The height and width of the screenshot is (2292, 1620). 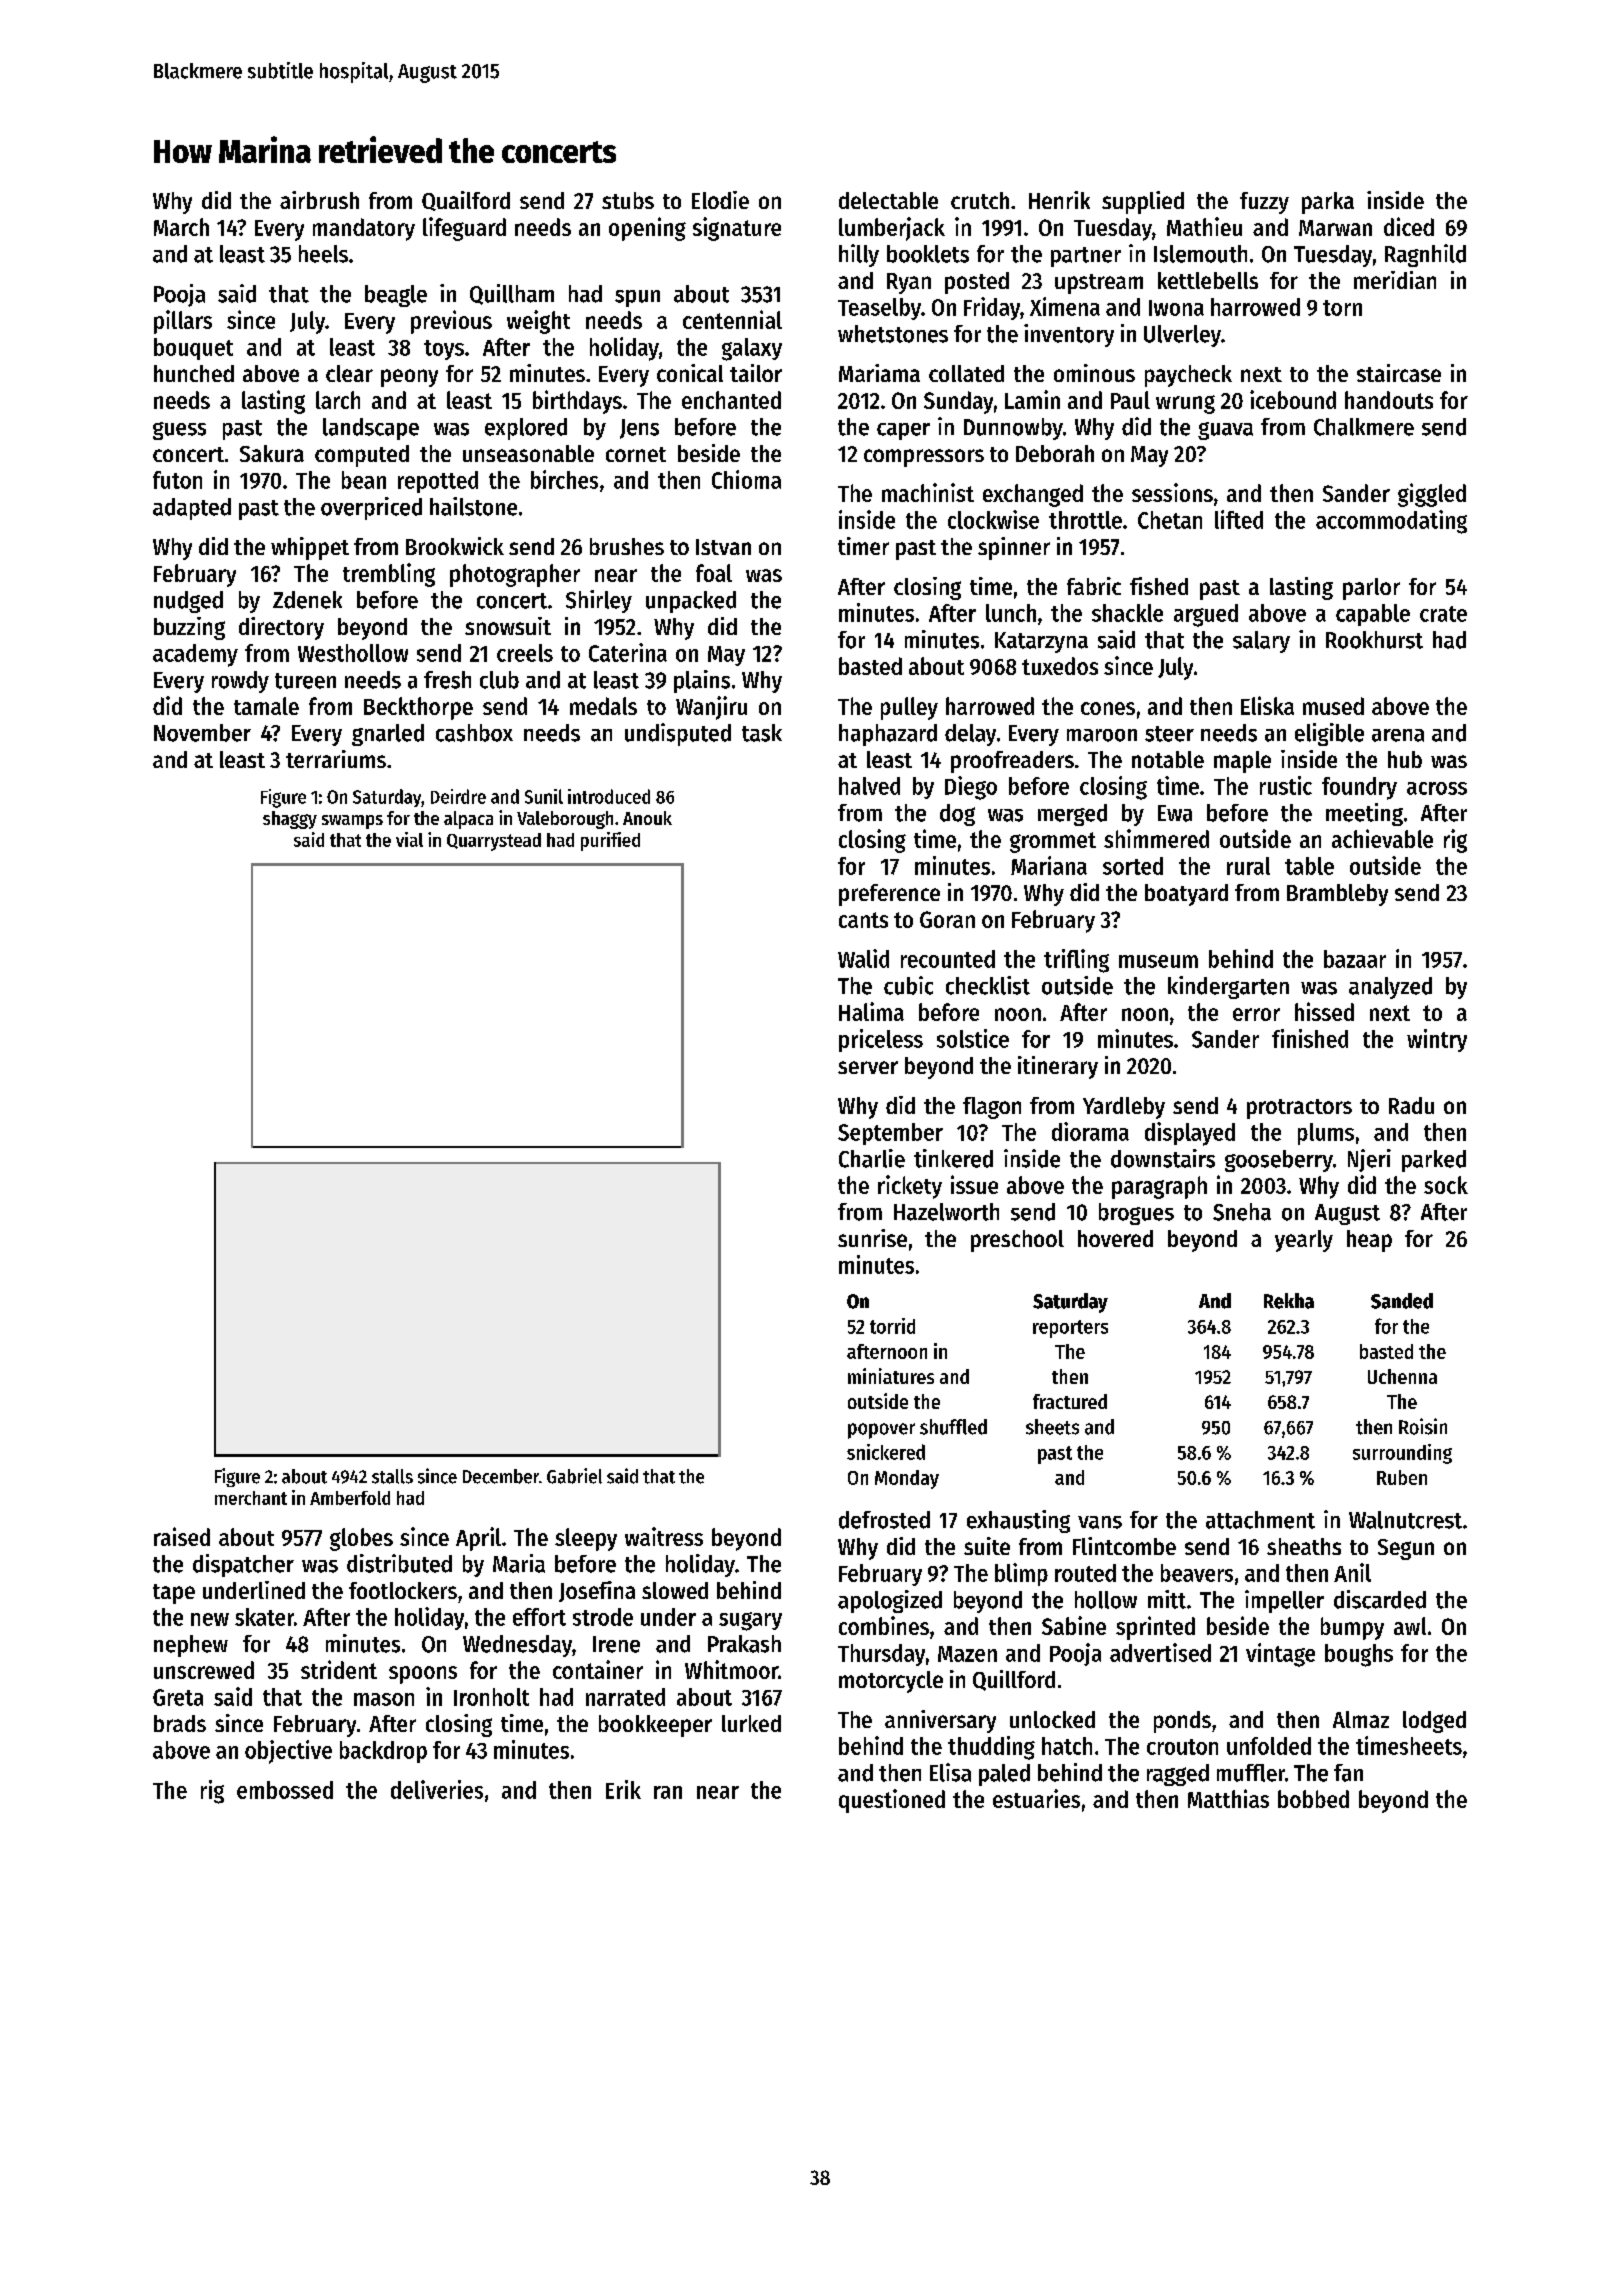 What do you see at coordinates (1175, 813) in the screenshot?
I see `Ewa` at bounding box center [1175, 813].
